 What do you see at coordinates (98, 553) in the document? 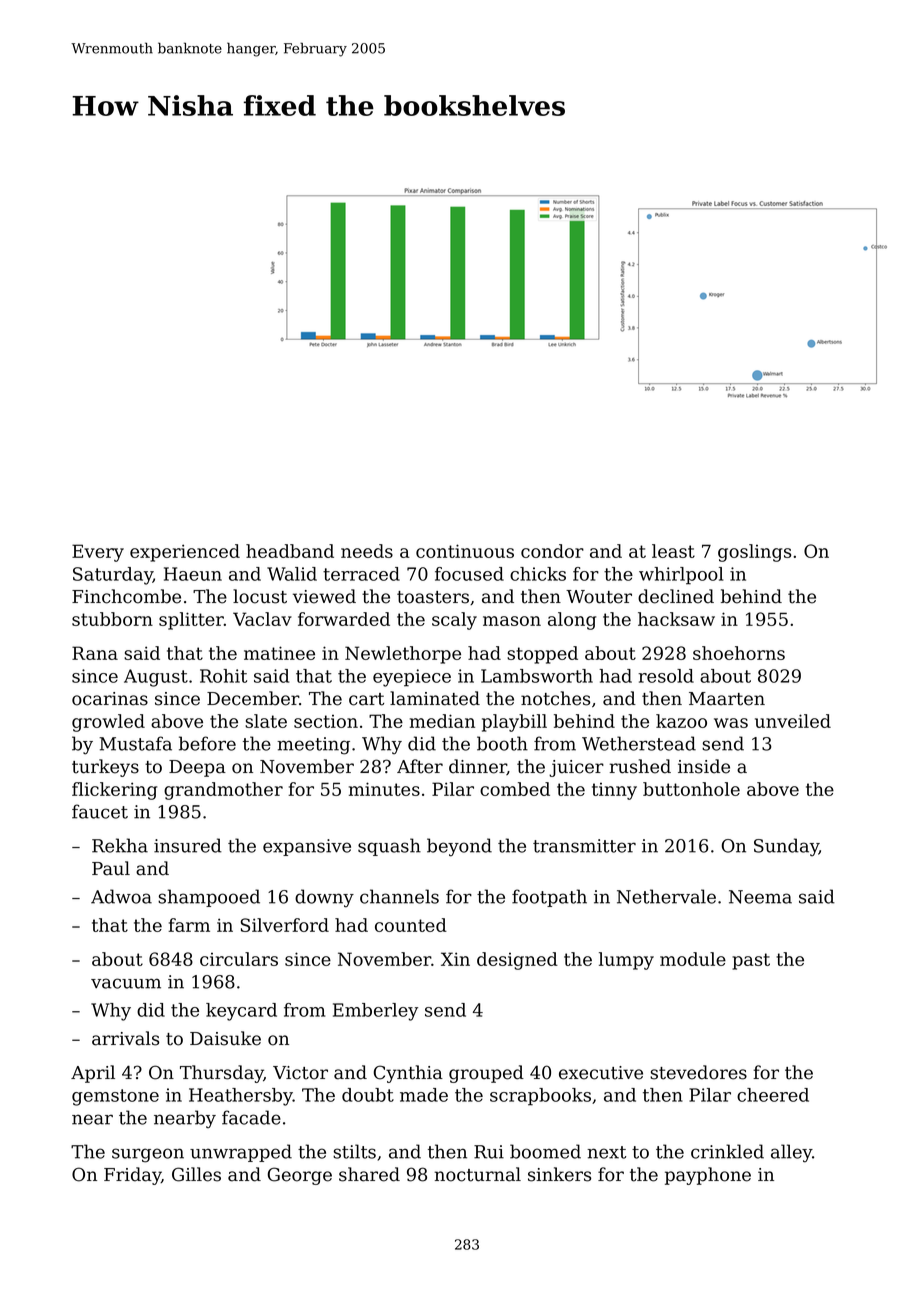
I see `Every` at bounding box center [98, 553].
